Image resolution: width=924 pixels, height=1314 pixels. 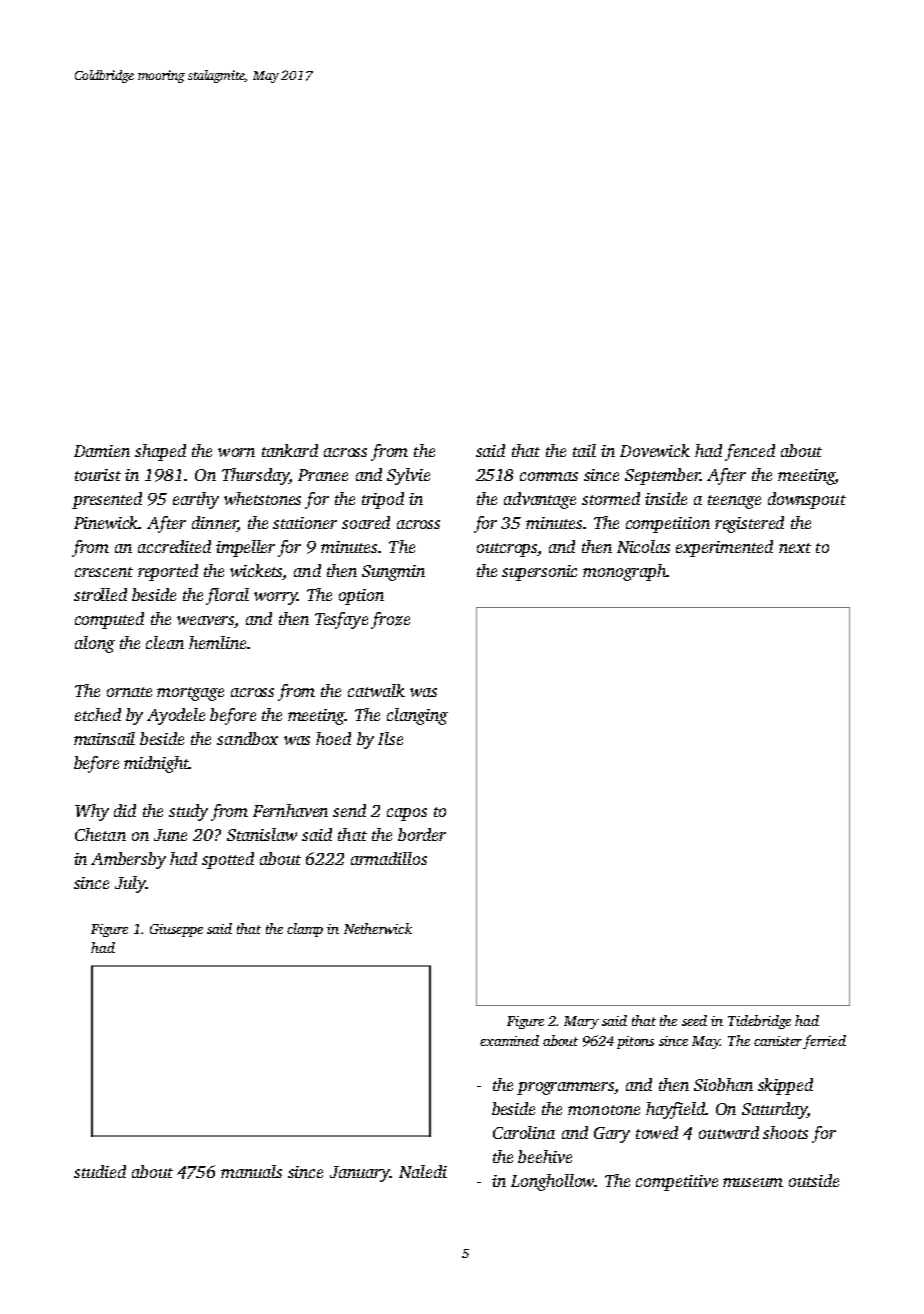 I want to click on etched, so click(x=98, y=714).
